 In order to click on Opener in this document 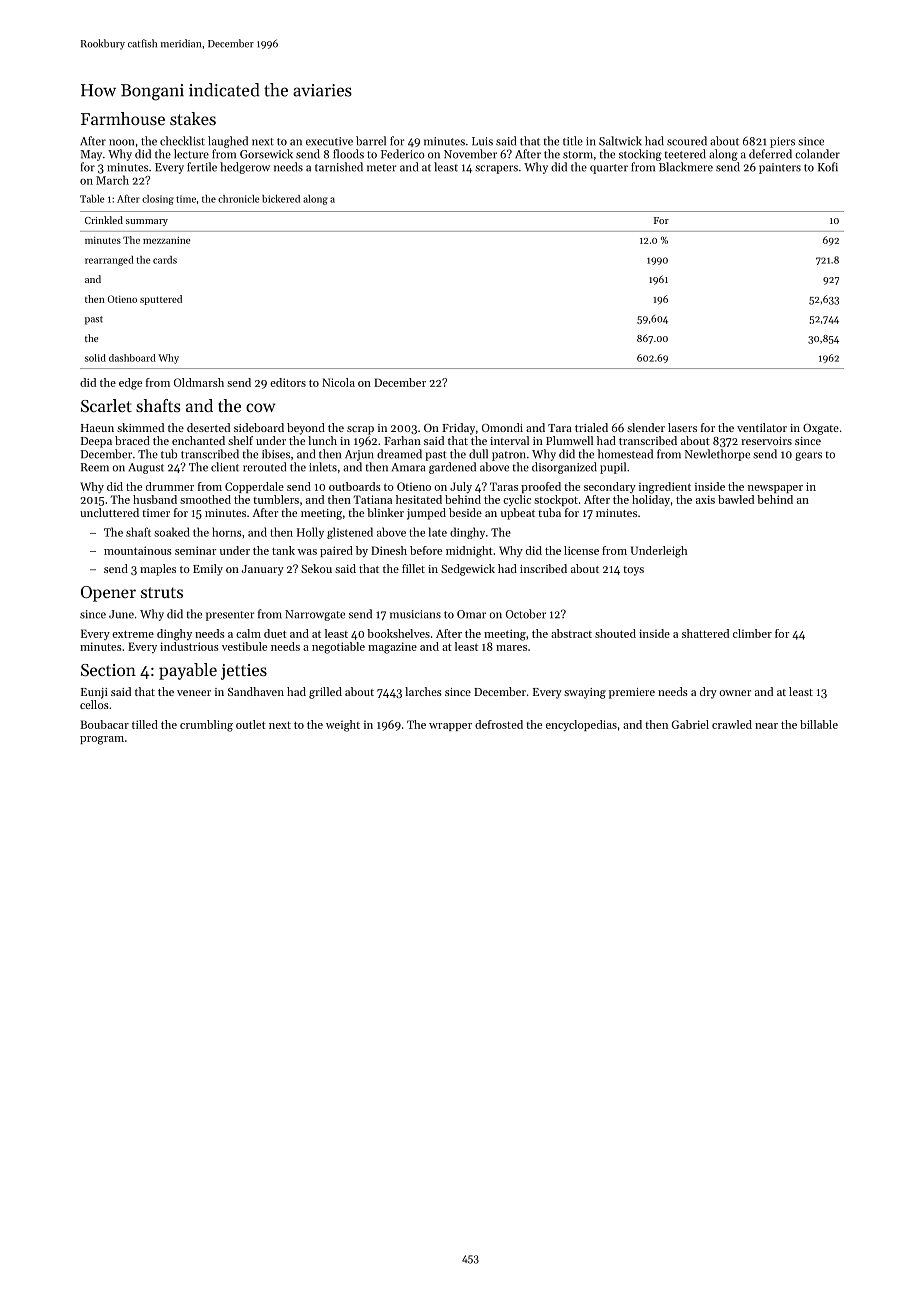, I will do `click(108, 594)`.
